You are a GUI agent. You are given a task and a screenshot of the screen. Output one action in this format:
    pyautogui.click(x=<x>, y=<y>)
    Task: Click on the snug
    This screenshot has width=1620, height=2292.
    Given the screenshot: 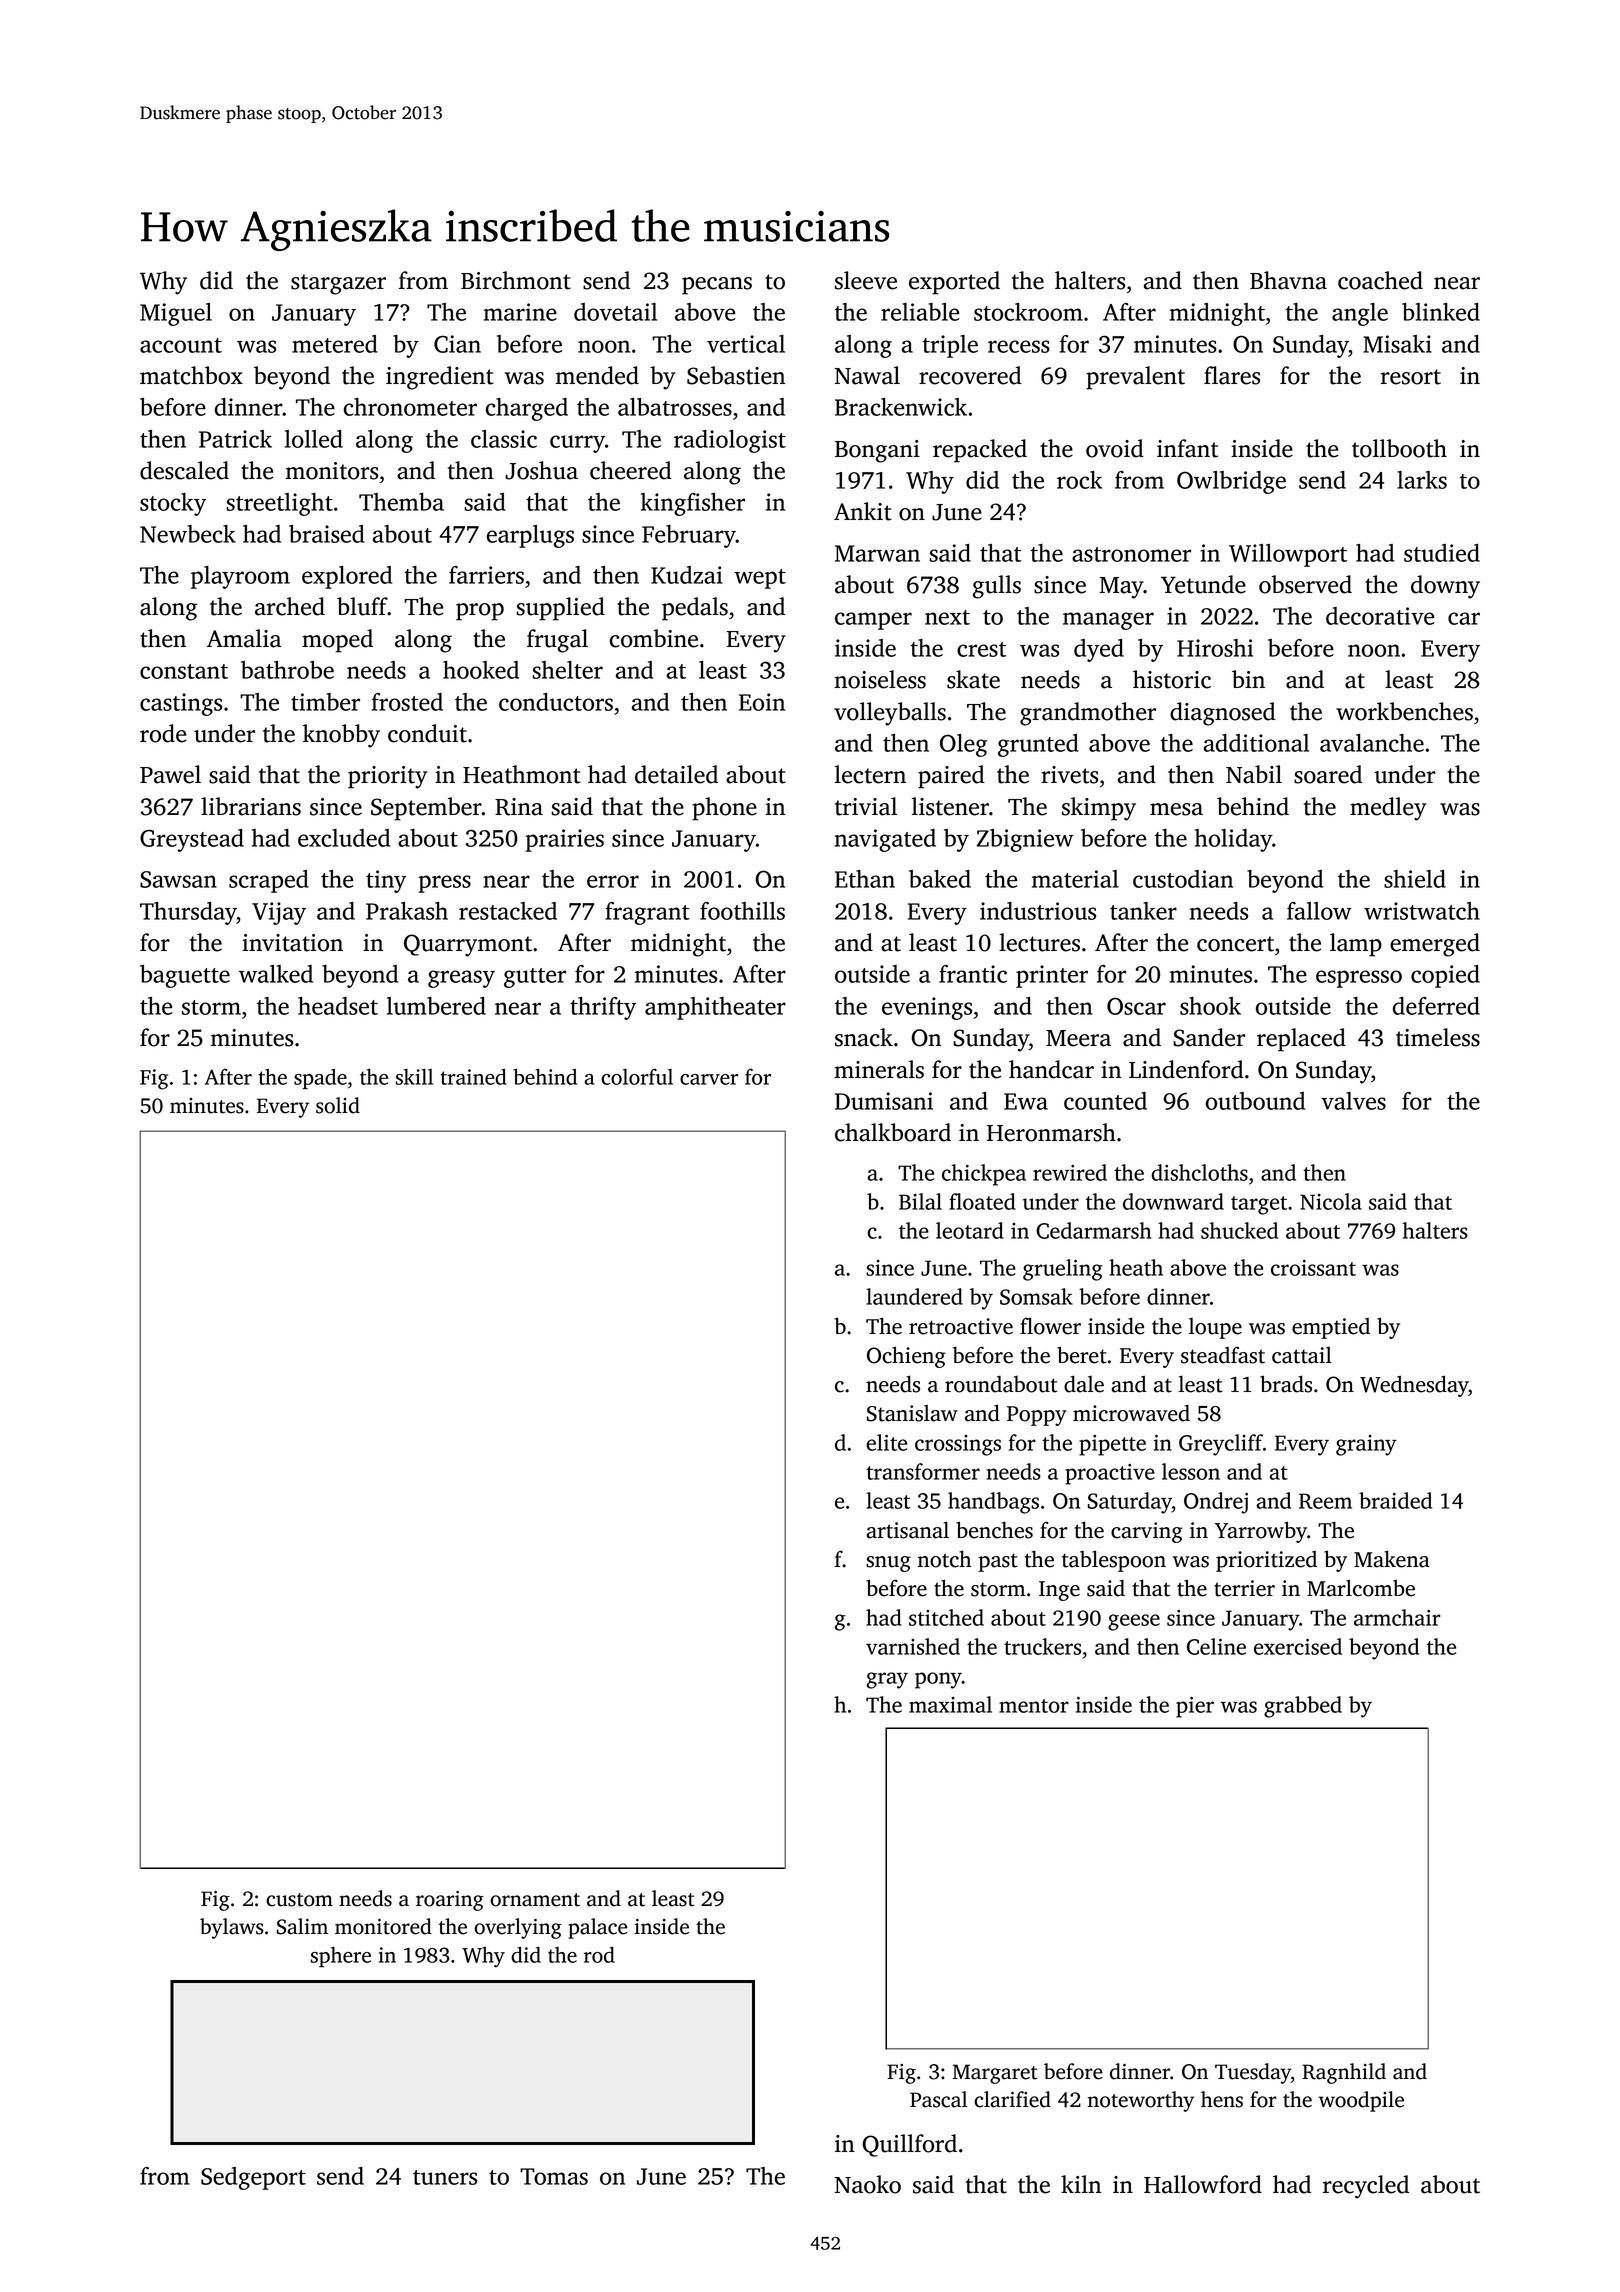 What is the action you would take?
    pyautogui.click(x=888, y=1564)
